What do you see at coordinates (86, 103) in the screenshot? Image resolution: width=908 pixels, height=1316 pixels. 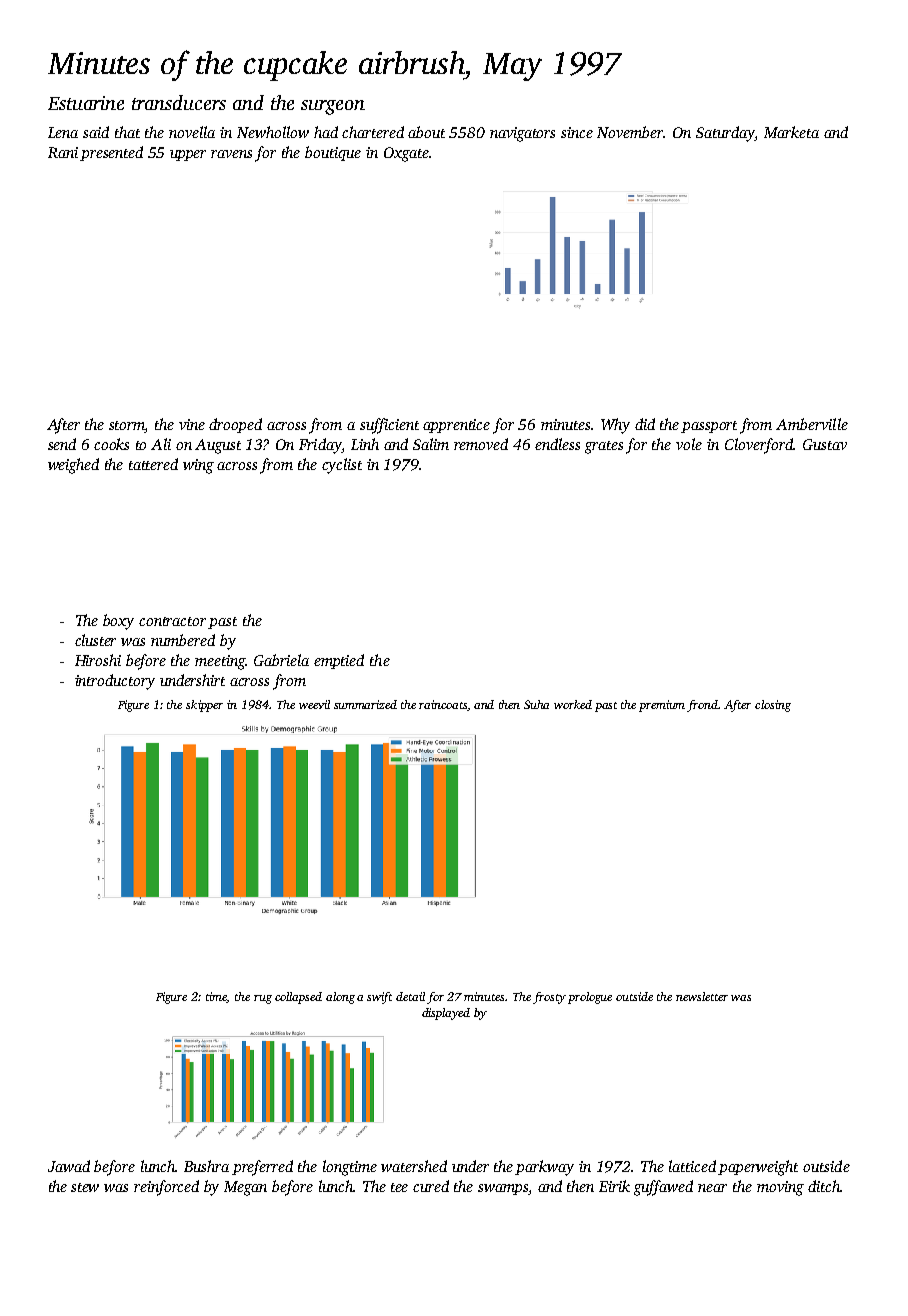 I see `Estuarine` at bounding box center [86, 103].
